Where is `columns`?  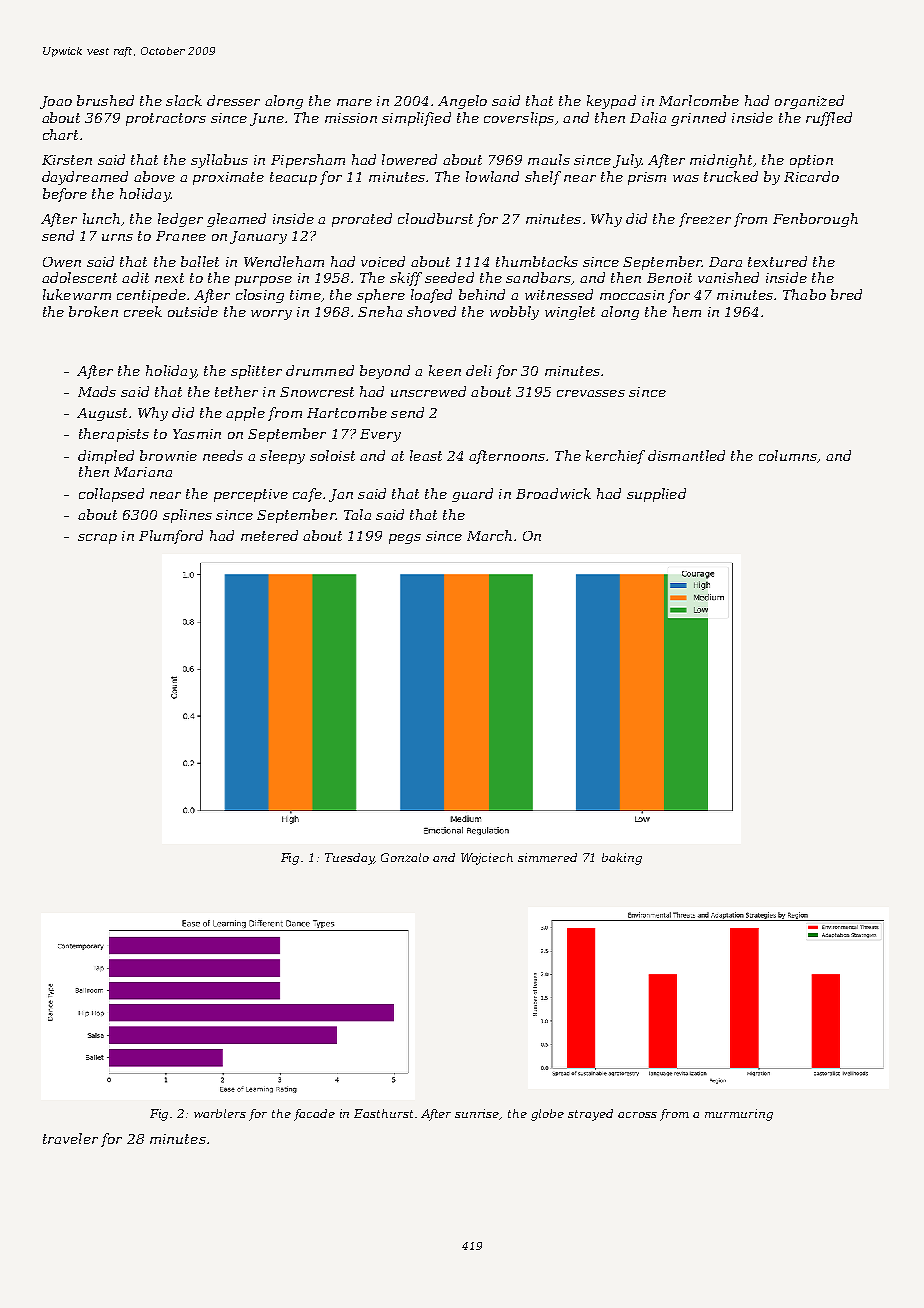
columns is located at coordinates (788, 455).
